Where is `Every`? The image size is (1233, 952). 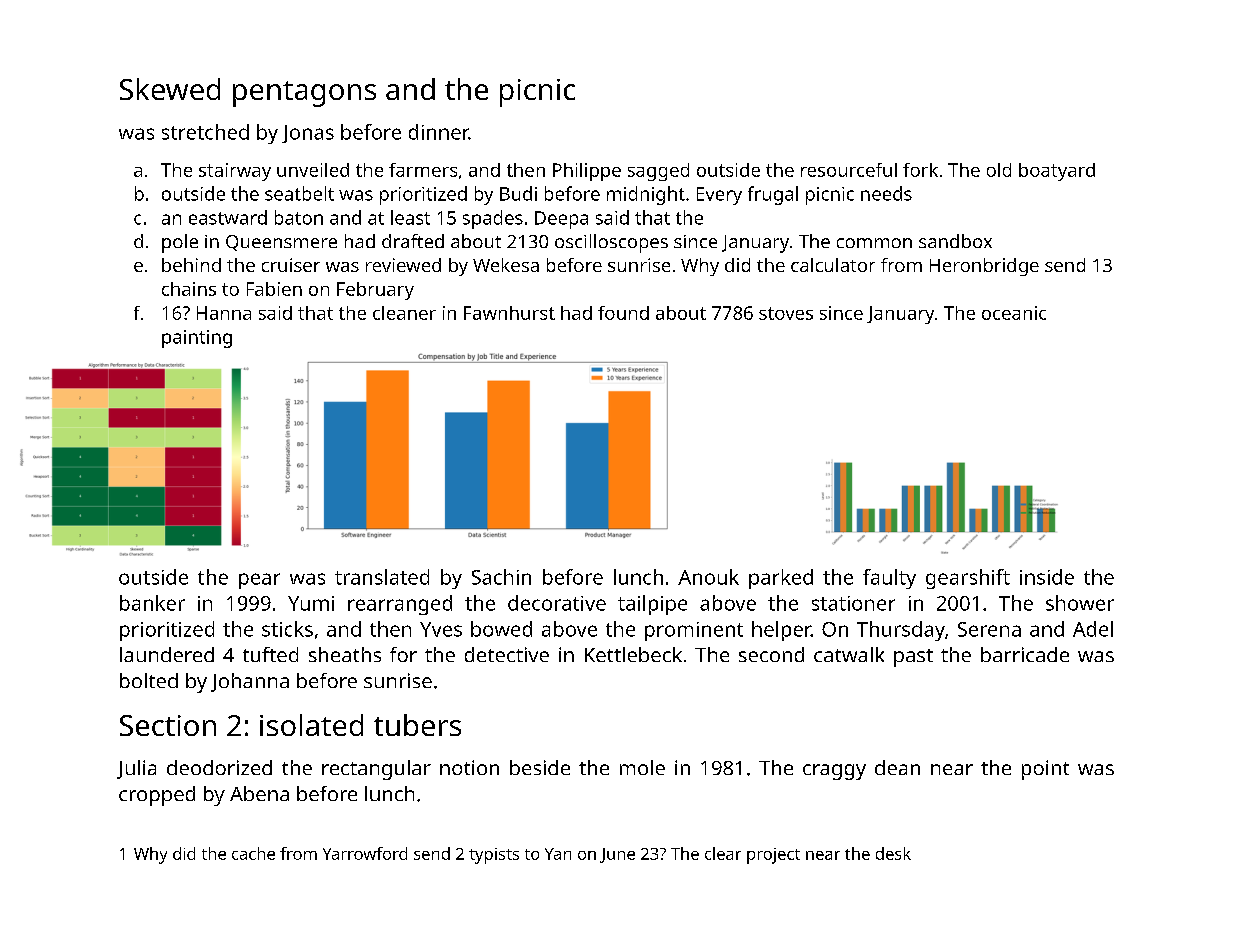 Every is located at coordinates (719, 196).
